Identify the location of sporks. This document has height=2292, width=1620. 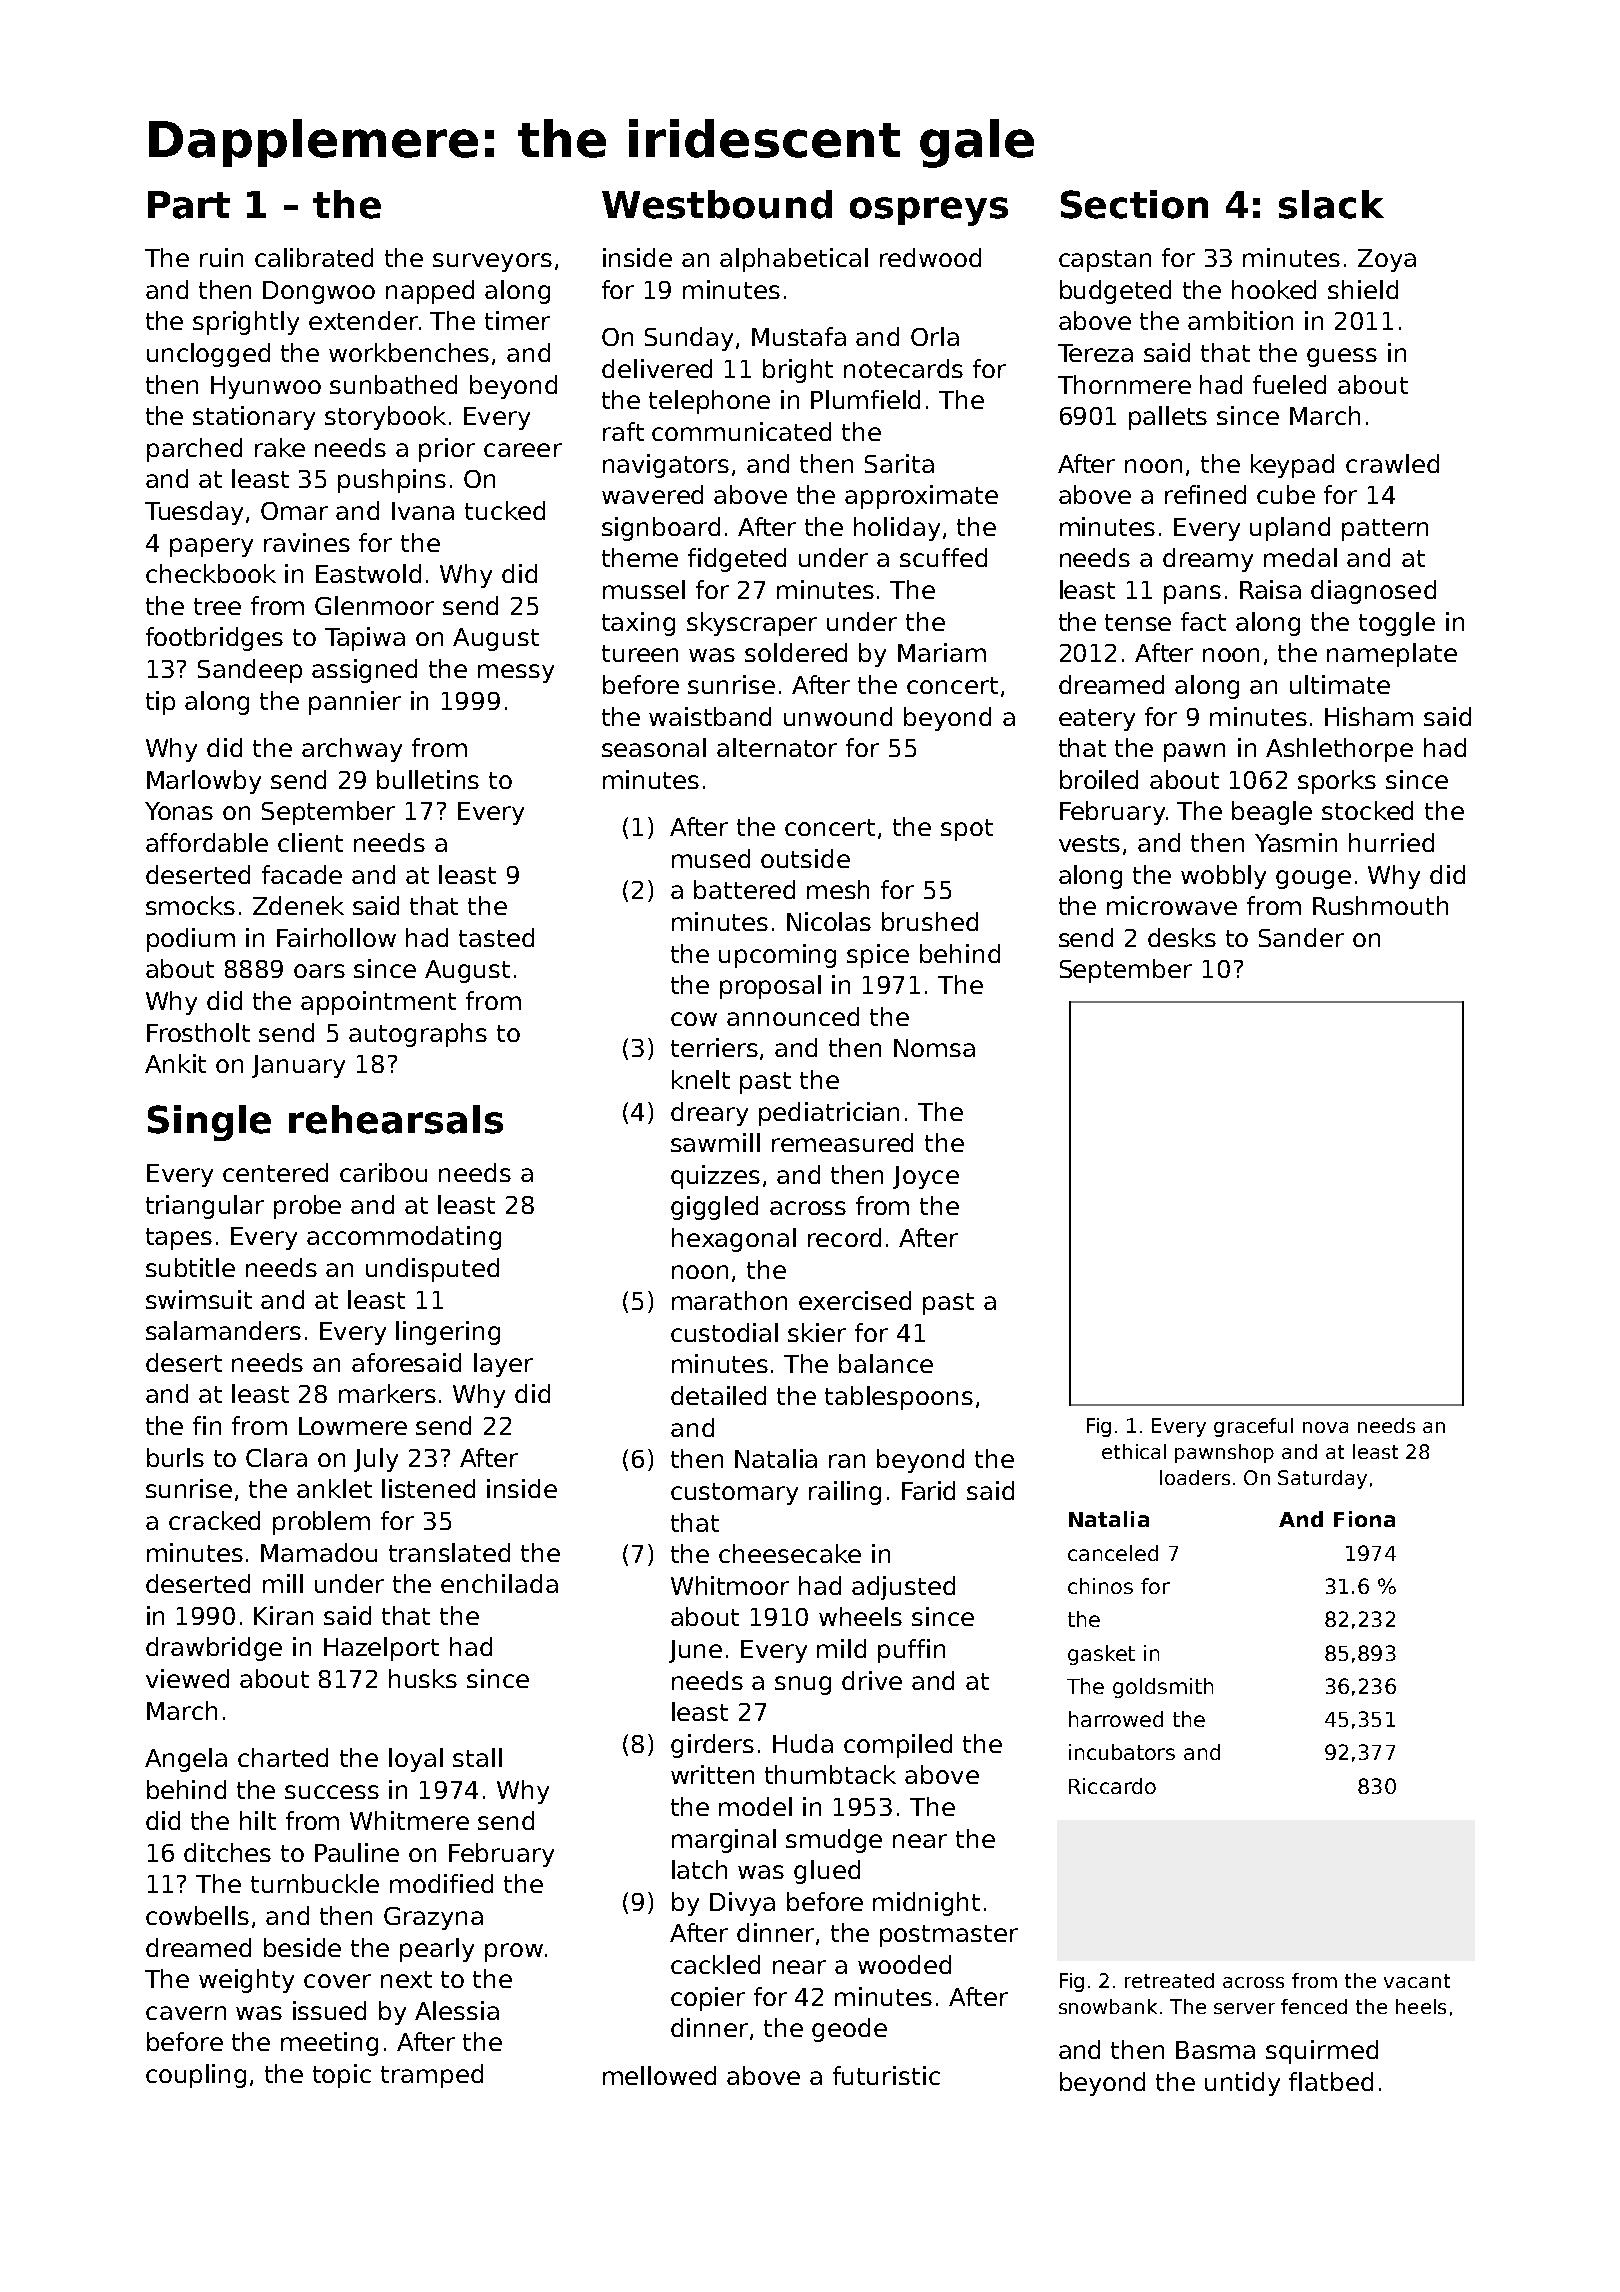
(1337, 782).
